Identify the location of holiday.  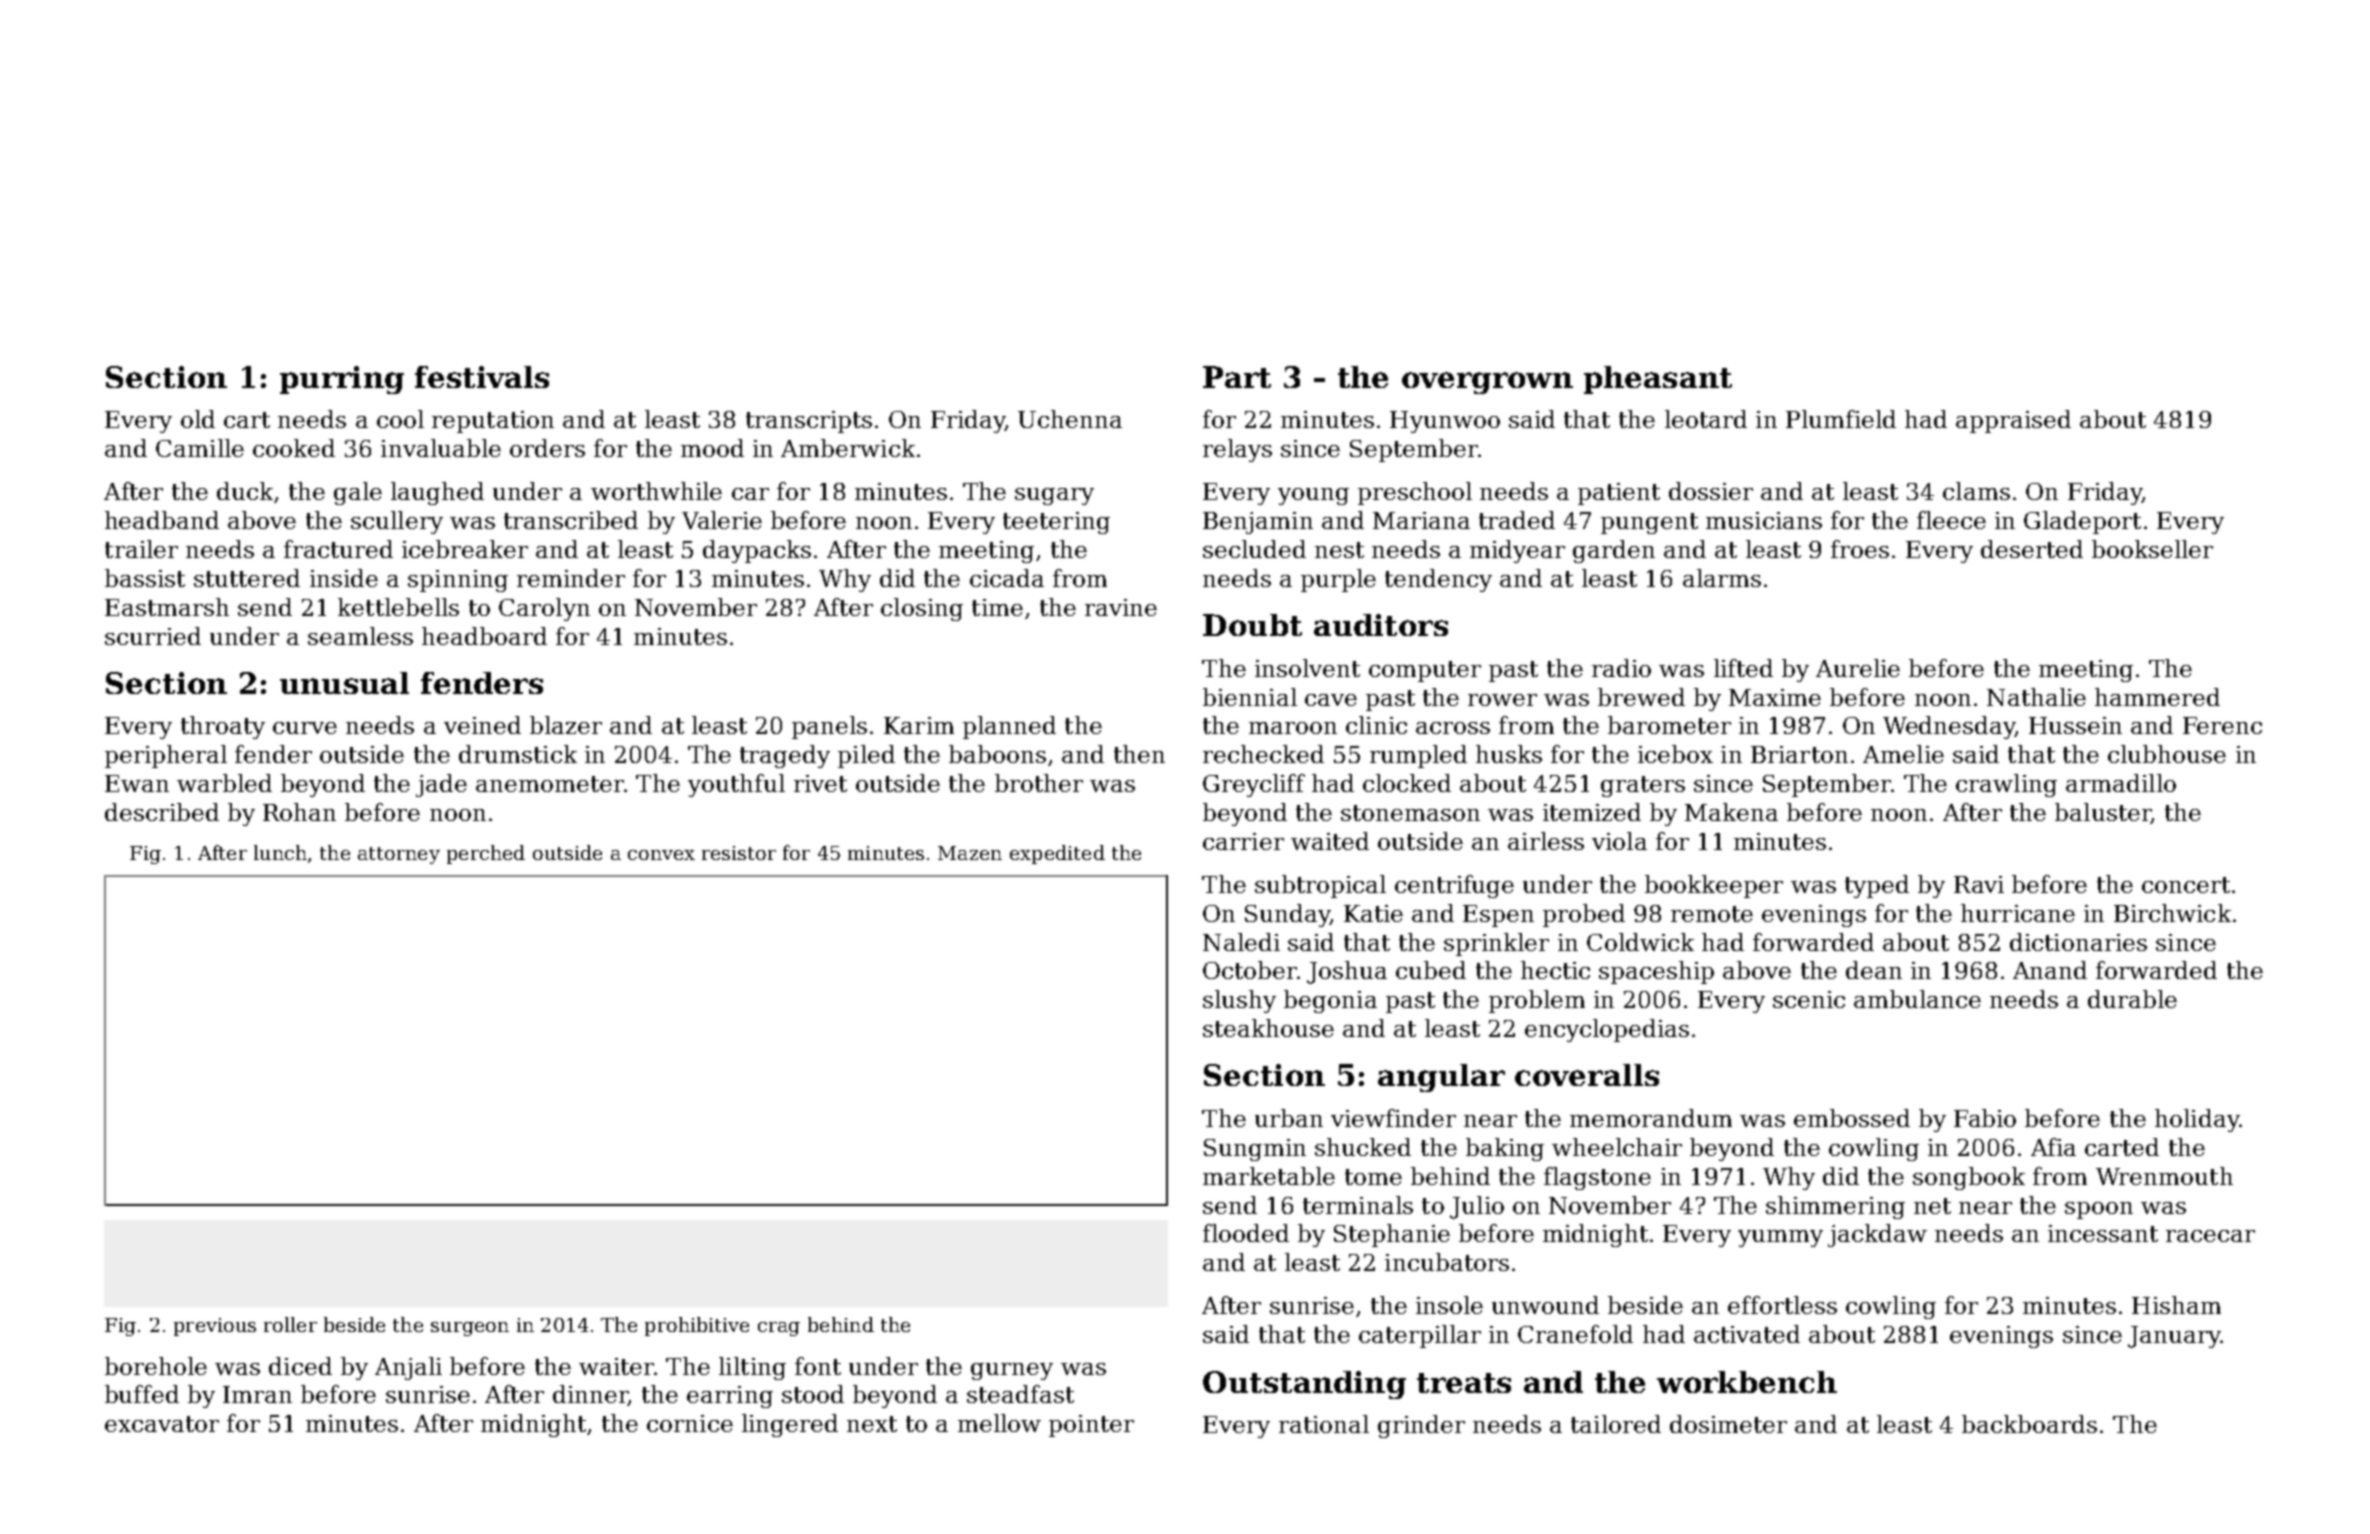
(2197, 1120).
